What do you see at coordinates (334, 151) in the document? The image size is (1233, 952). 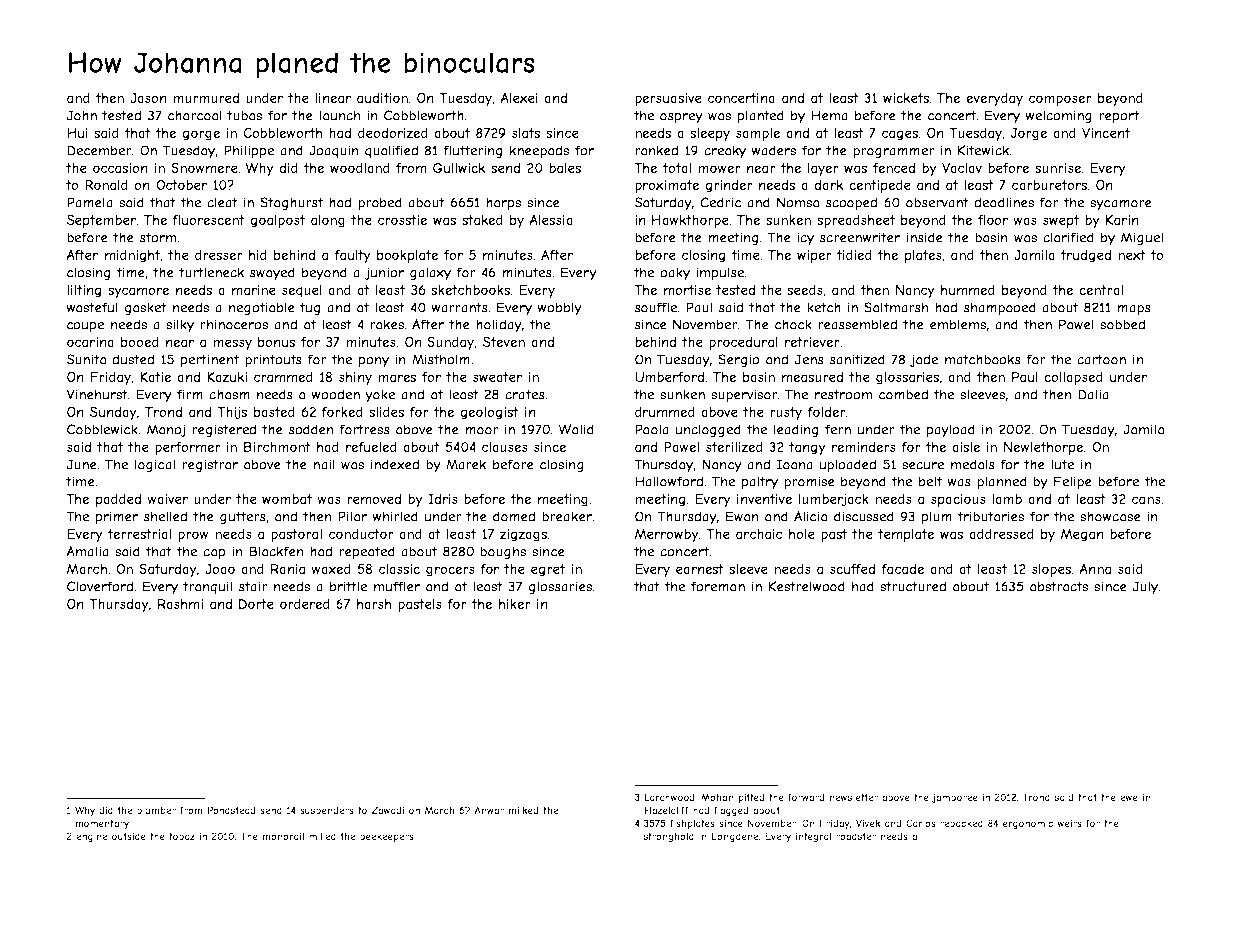 I see `Joaquin` at bounding box center [334, 151].
